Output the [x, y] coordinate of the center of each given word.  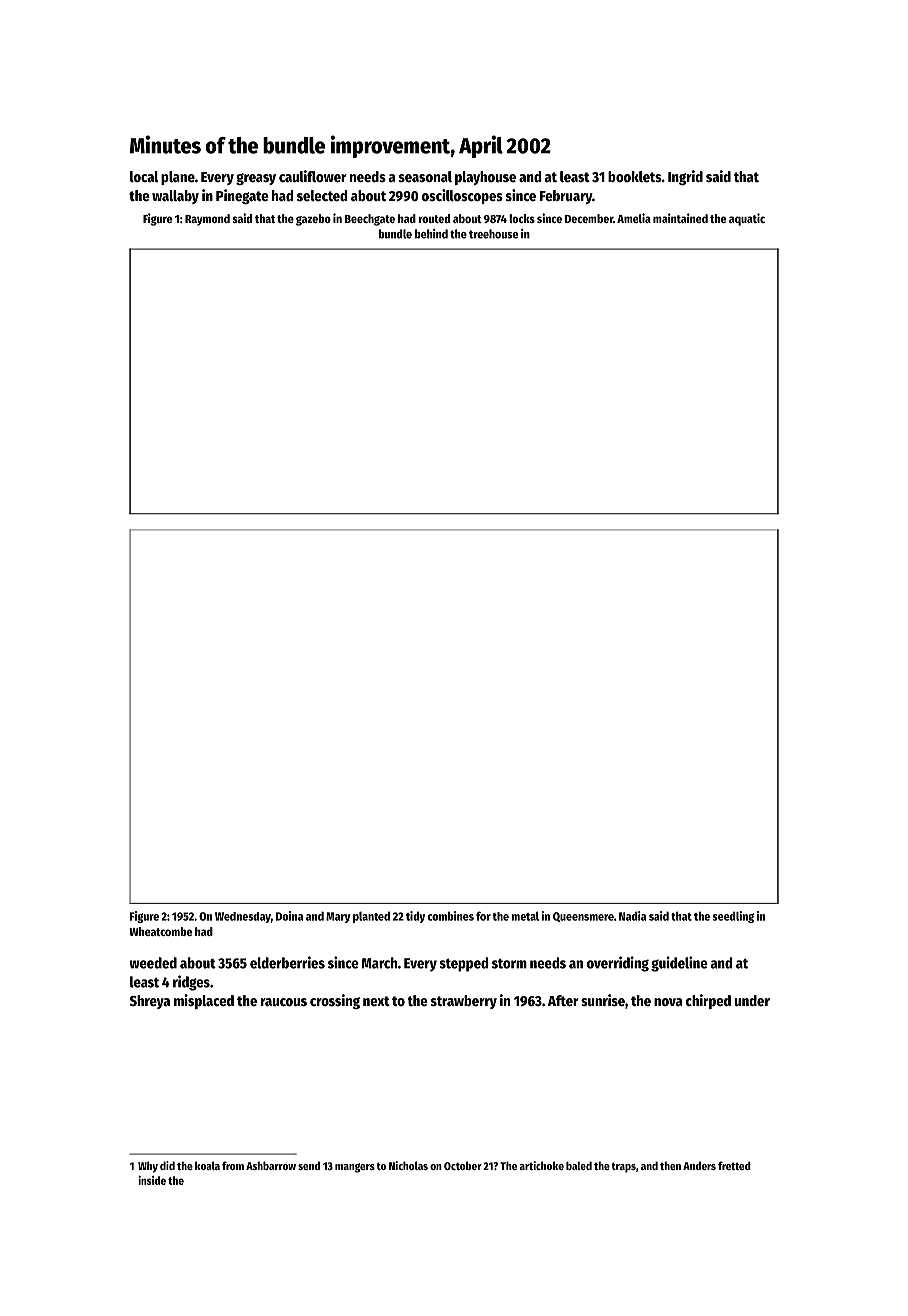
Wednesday [243, 917]
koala [207, 1165]
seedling [733, 917]
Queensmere [583, 917]
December [589, 218]
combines [451, 916]
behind [431, 234]
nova [668, 1002]
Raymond [207, 220]
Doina [289, 916]
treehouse [493, 234]
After [563, 1000]
